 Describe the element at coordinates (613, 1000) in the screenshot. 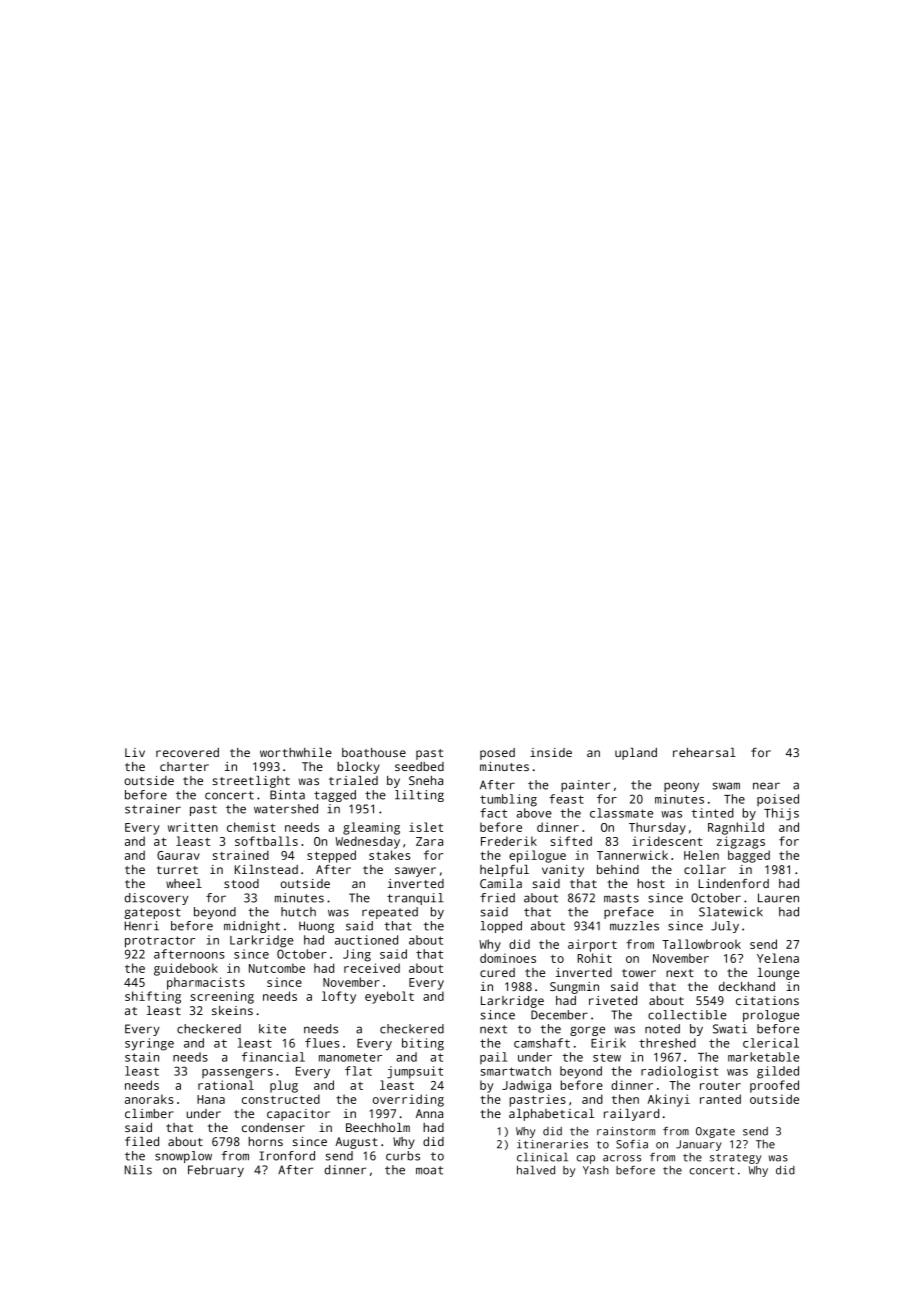

I see `riveted` at that location.
